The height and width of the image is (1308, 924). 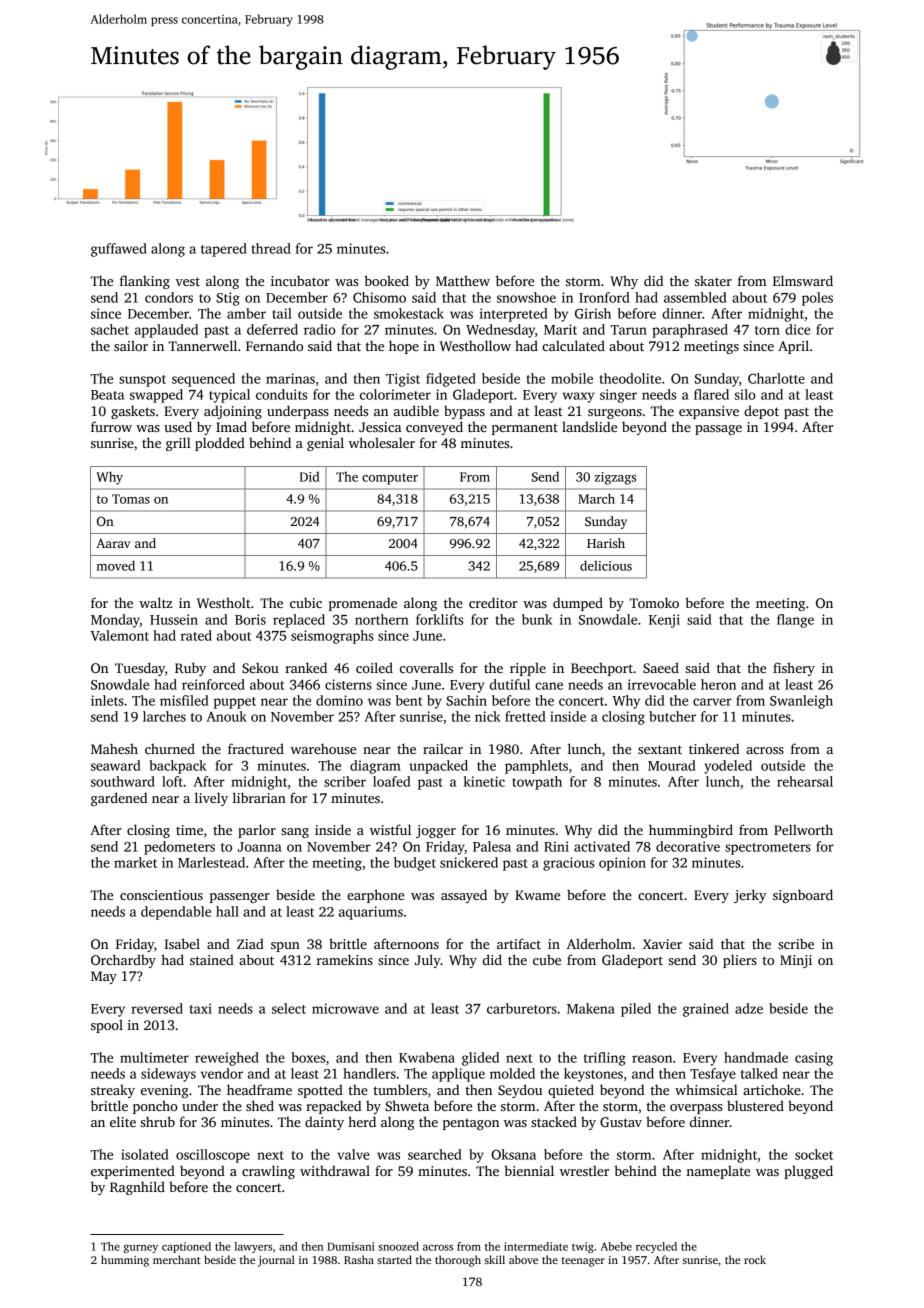 I want to click on Aarav, so click(x=113, y=543).
